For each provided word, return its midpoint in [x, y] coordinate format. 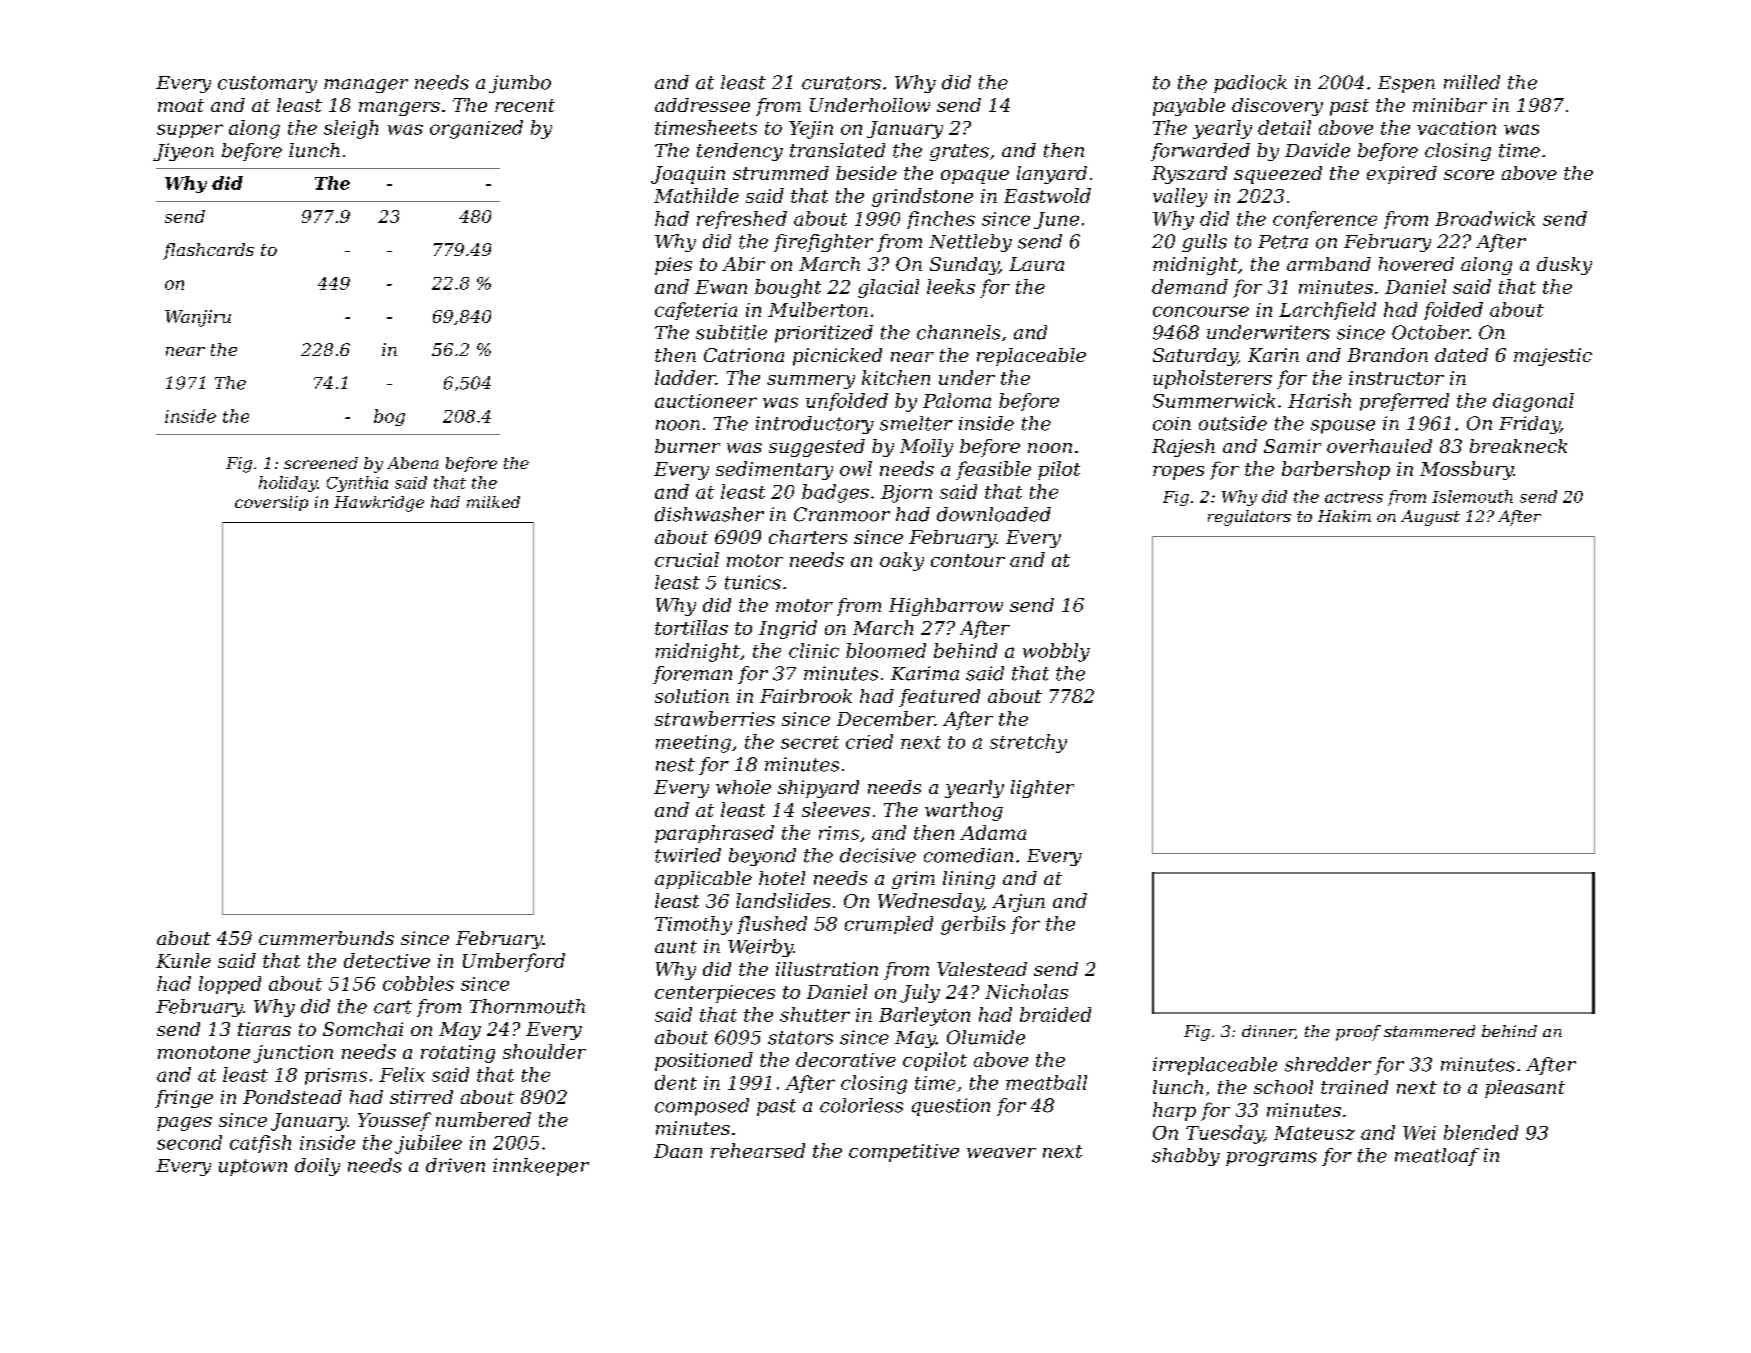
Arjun [1018, 903]
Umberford [514, 962]
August [1430, 518]
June [1056, 220]
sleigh [351, 129]
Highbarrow [946, 607]
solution [692, 696]
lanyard [1052, 175]
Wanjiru [198, 318]
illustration [827, 969]
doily [317, 1167]
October [1430, 332]
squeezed [1278, 175]
